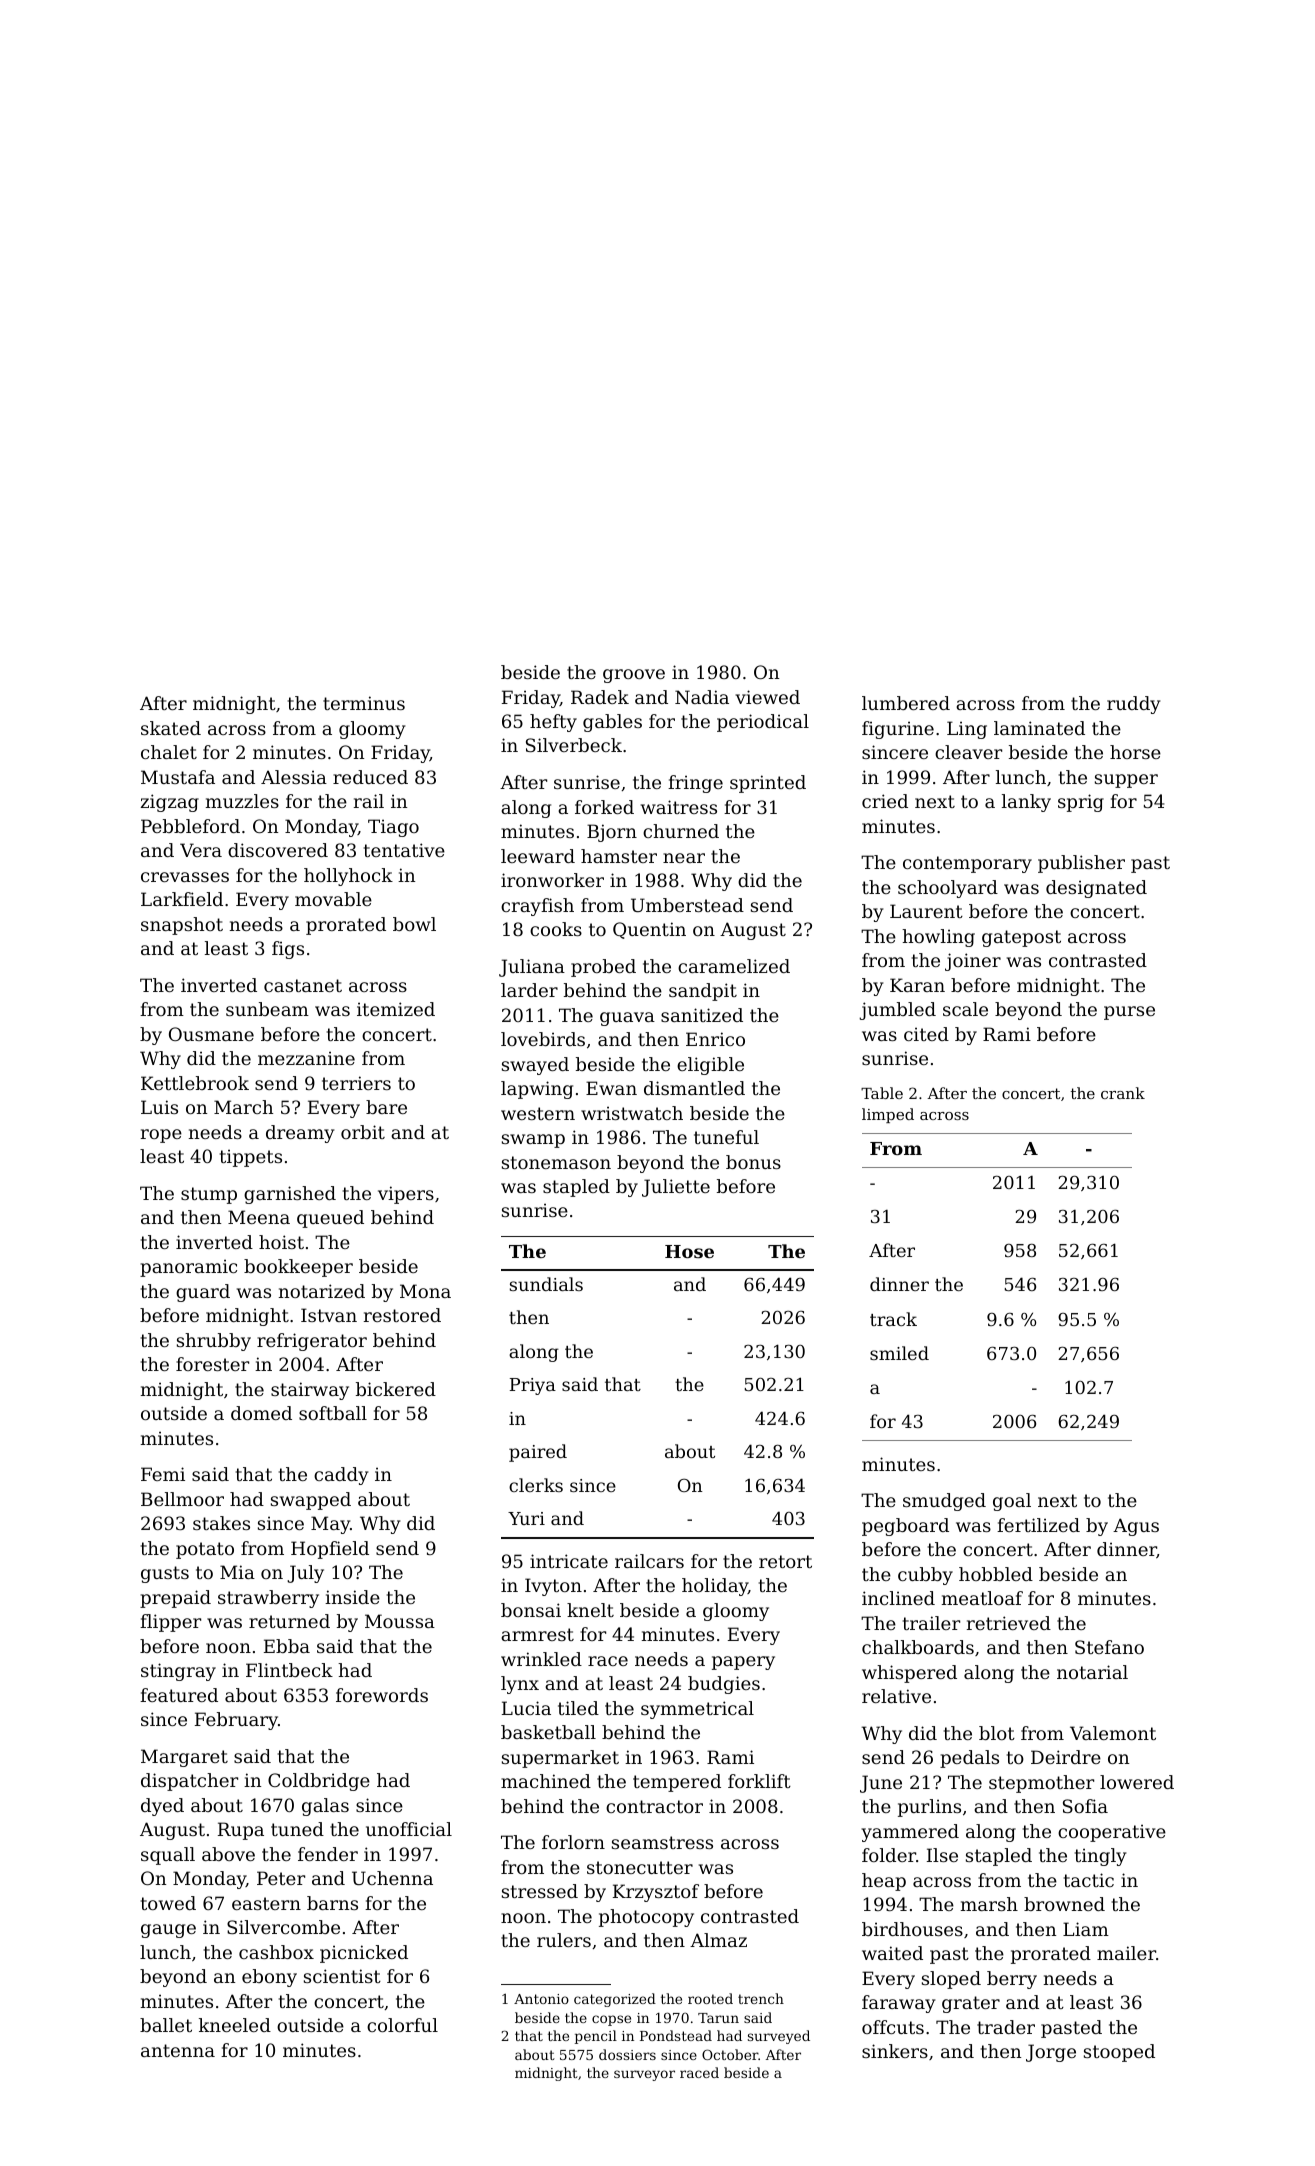  Describe the element at coordinates (1136, 1527) in the page. I see `Agus` at that location.
